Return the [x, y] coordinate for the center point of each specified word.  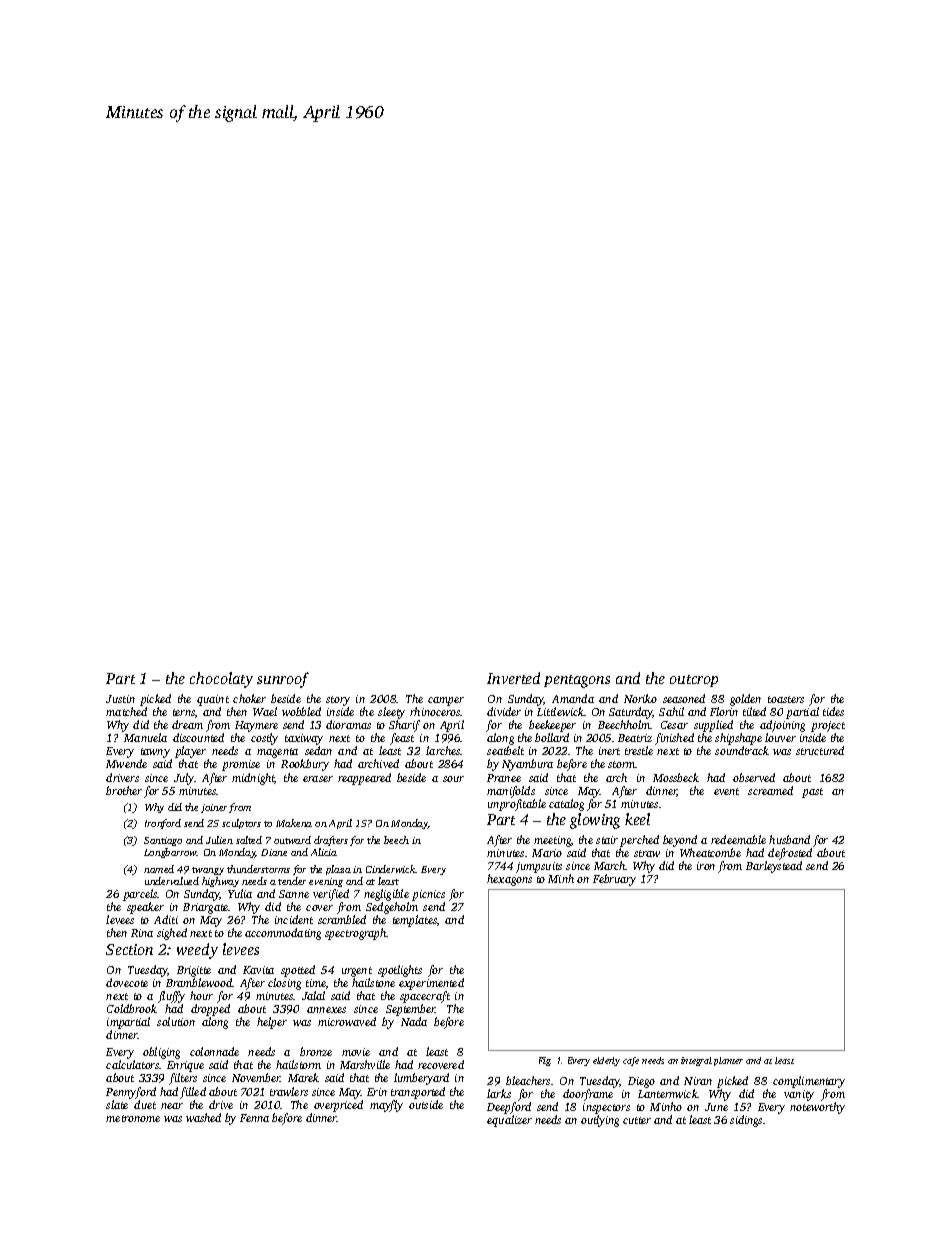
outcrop [694, 681]
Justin [120, 699]
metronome [133, 1118]
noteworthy [817, 1108]
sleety [391, 713]
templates [415, 921]
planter [728, 1061]
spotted [298, 971]
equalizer [509, 1121]
